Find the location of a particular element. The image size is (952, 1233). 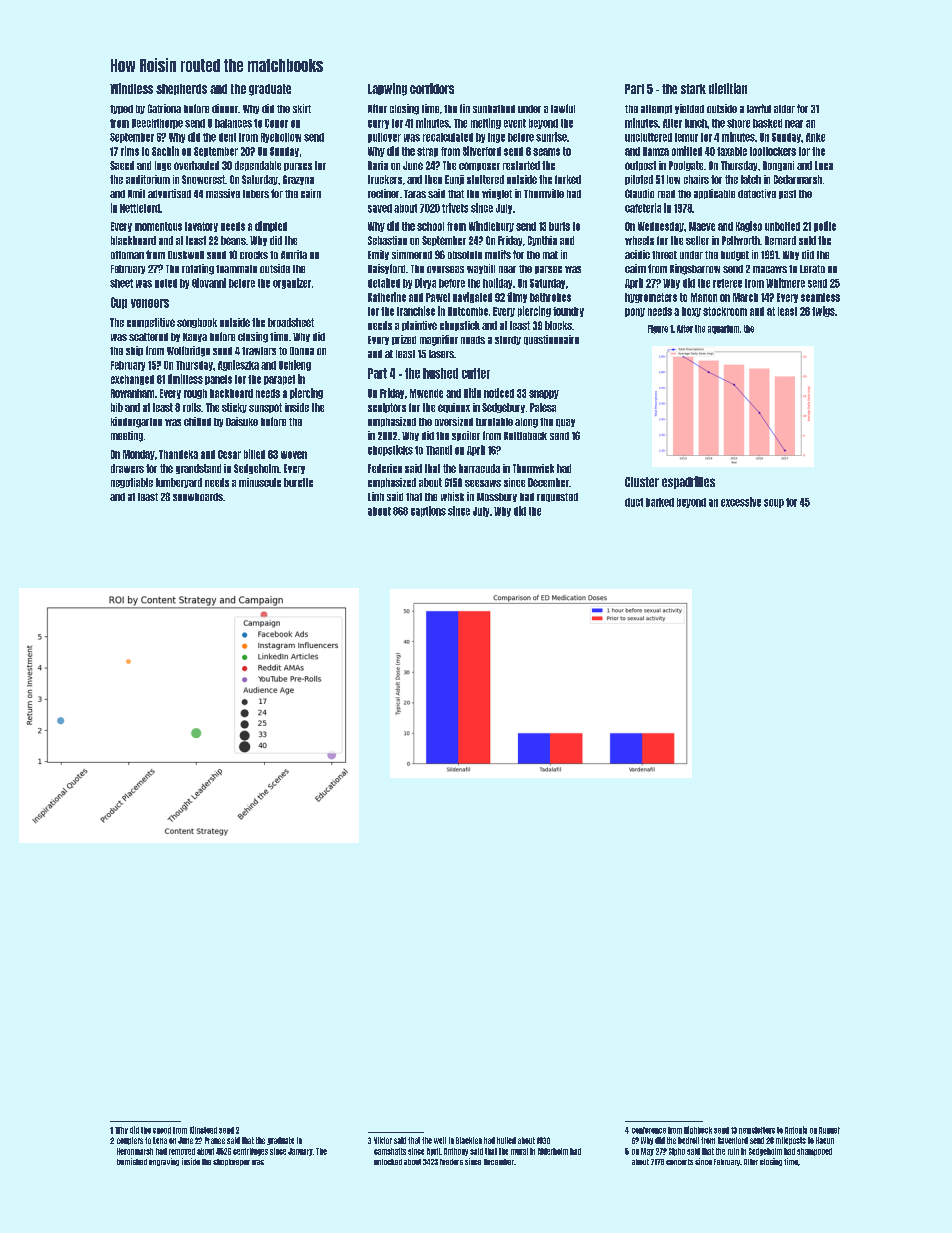

twigs is located at coordinates (823, 311).
